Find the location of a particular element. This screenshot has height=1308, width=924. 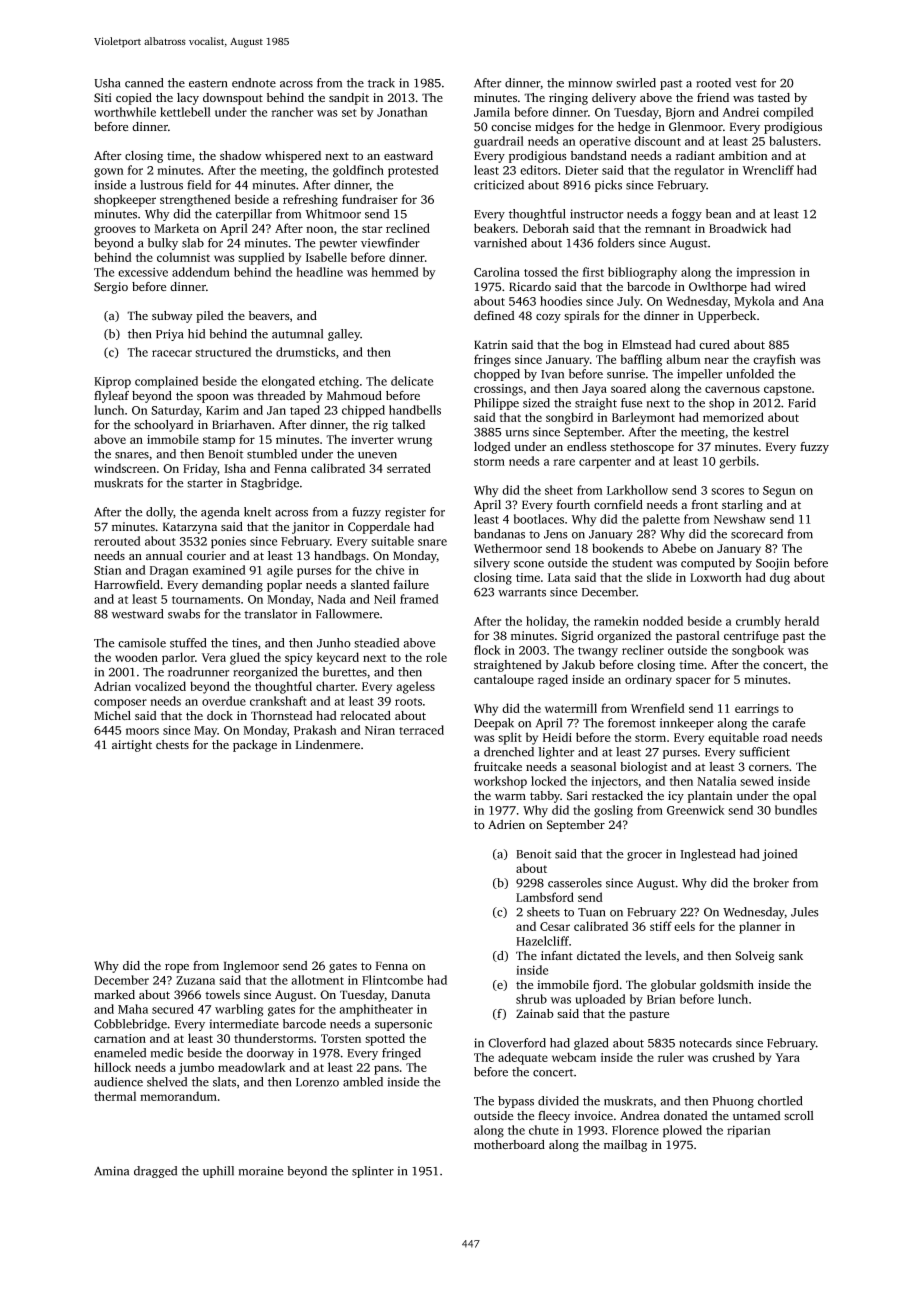

first is located at coordinates (593, 272).
